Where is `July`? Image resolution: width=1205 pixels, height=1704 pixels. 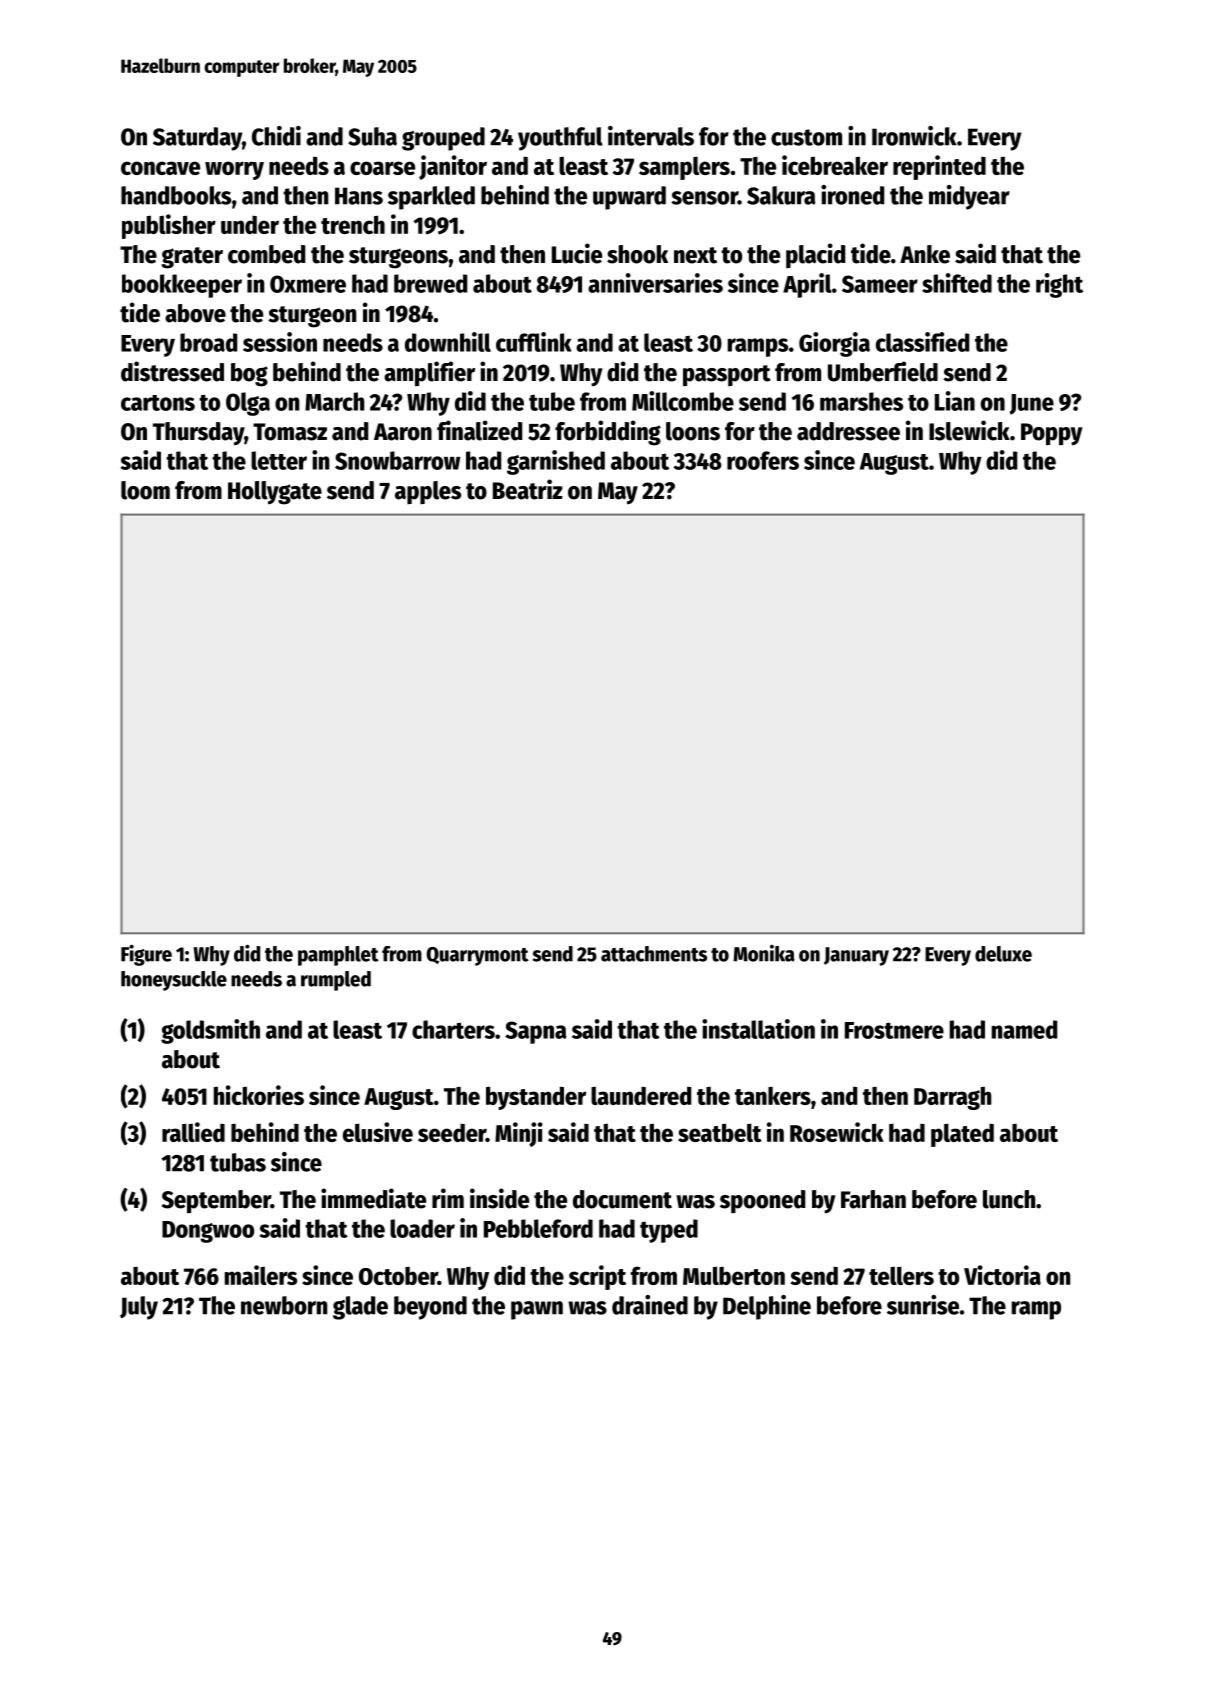 July is located at coordinates (139, 1308).
